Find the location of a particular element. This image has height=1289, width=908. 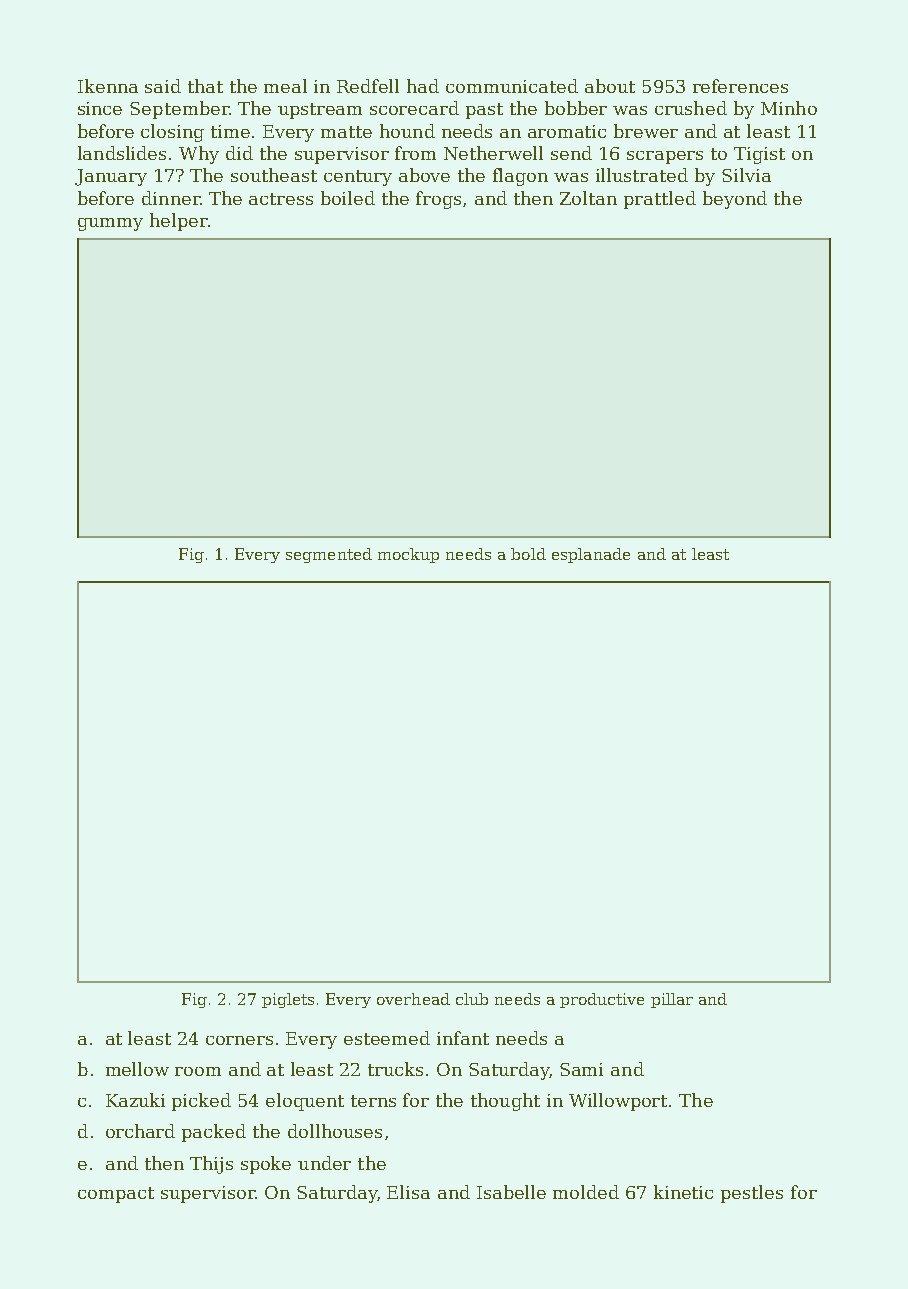

helper is located at coordinates (179, 222).
